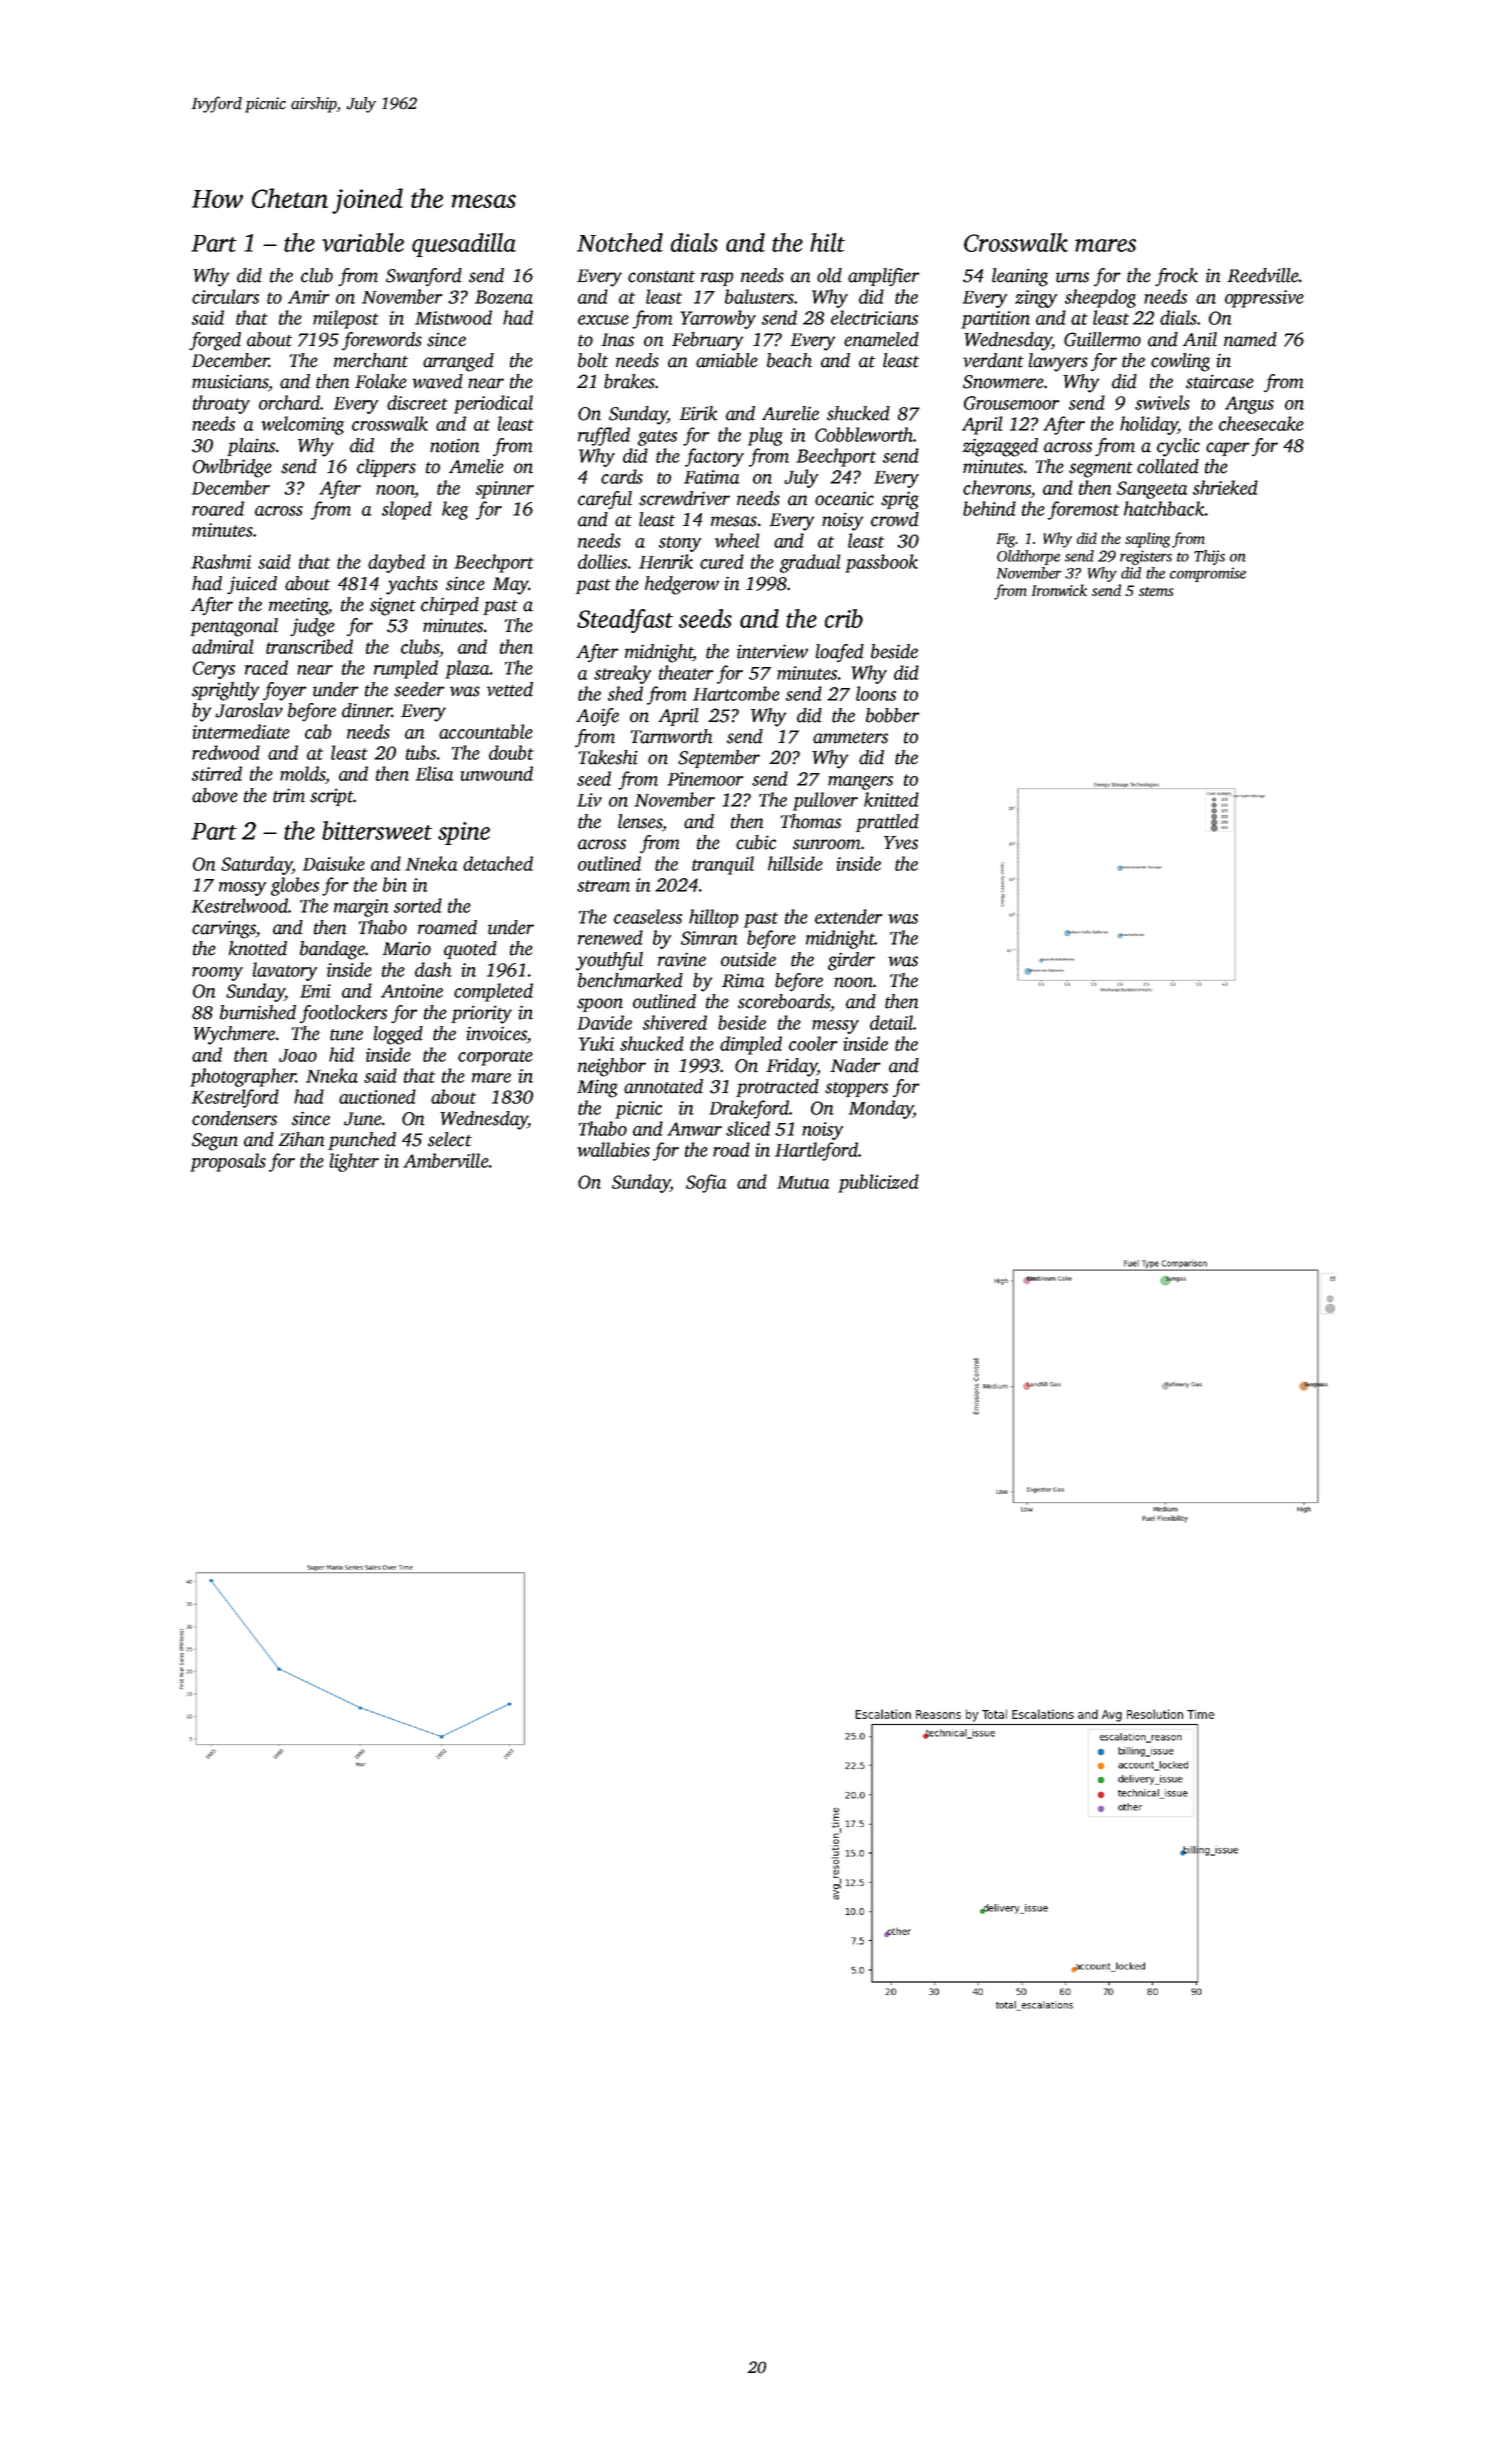  Describe the element at coordinates (603, 886) in the image. I see `stream` at that location.
